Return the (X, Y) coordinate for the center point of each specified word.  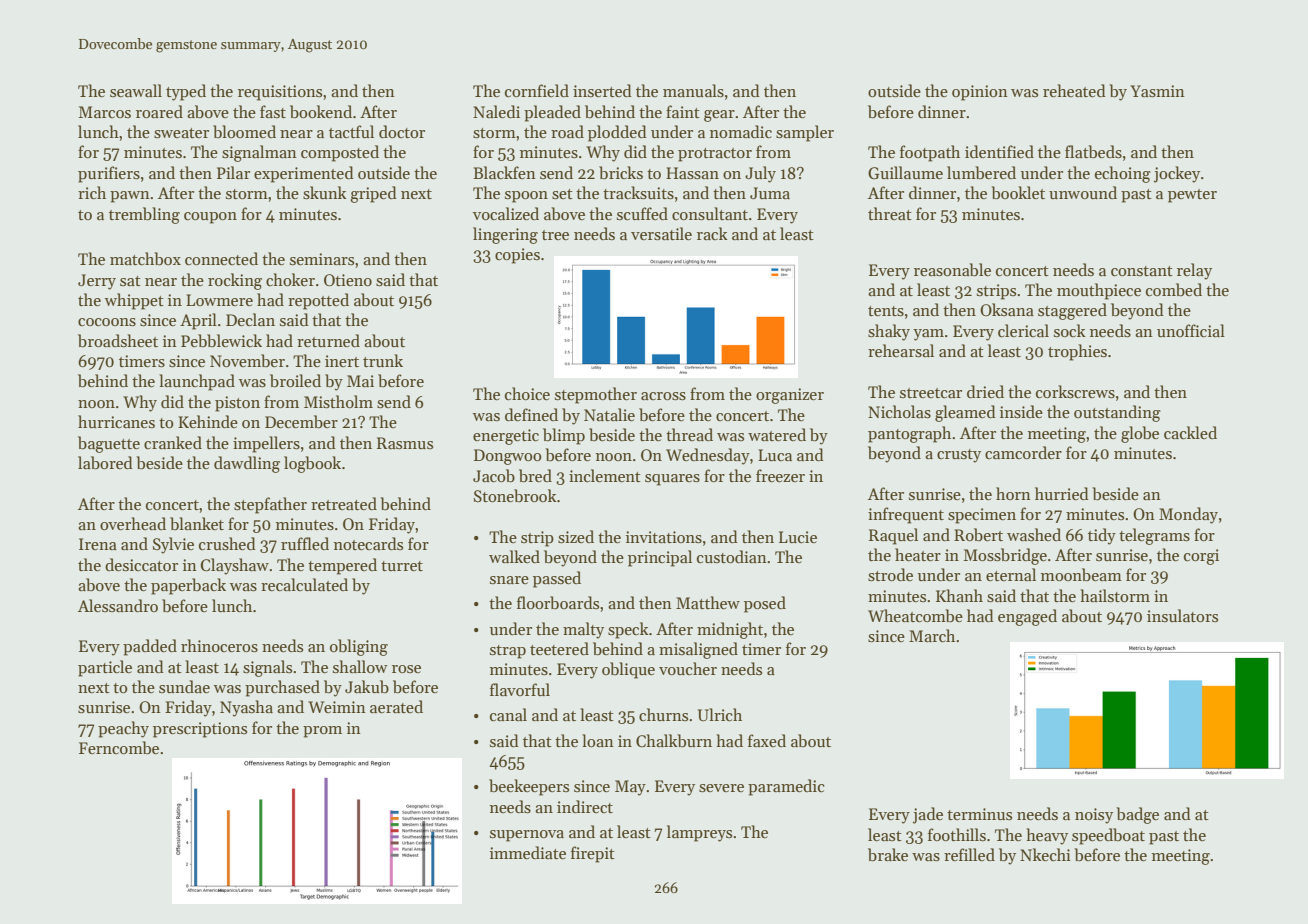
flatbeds (1093, 152)
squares (672, 480)
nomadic (741, 131)
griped (373, 194)
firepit (593, 854)
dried (985, 391)
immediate (528, 852)
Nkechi (1045, 855)
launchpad (197, 382)
